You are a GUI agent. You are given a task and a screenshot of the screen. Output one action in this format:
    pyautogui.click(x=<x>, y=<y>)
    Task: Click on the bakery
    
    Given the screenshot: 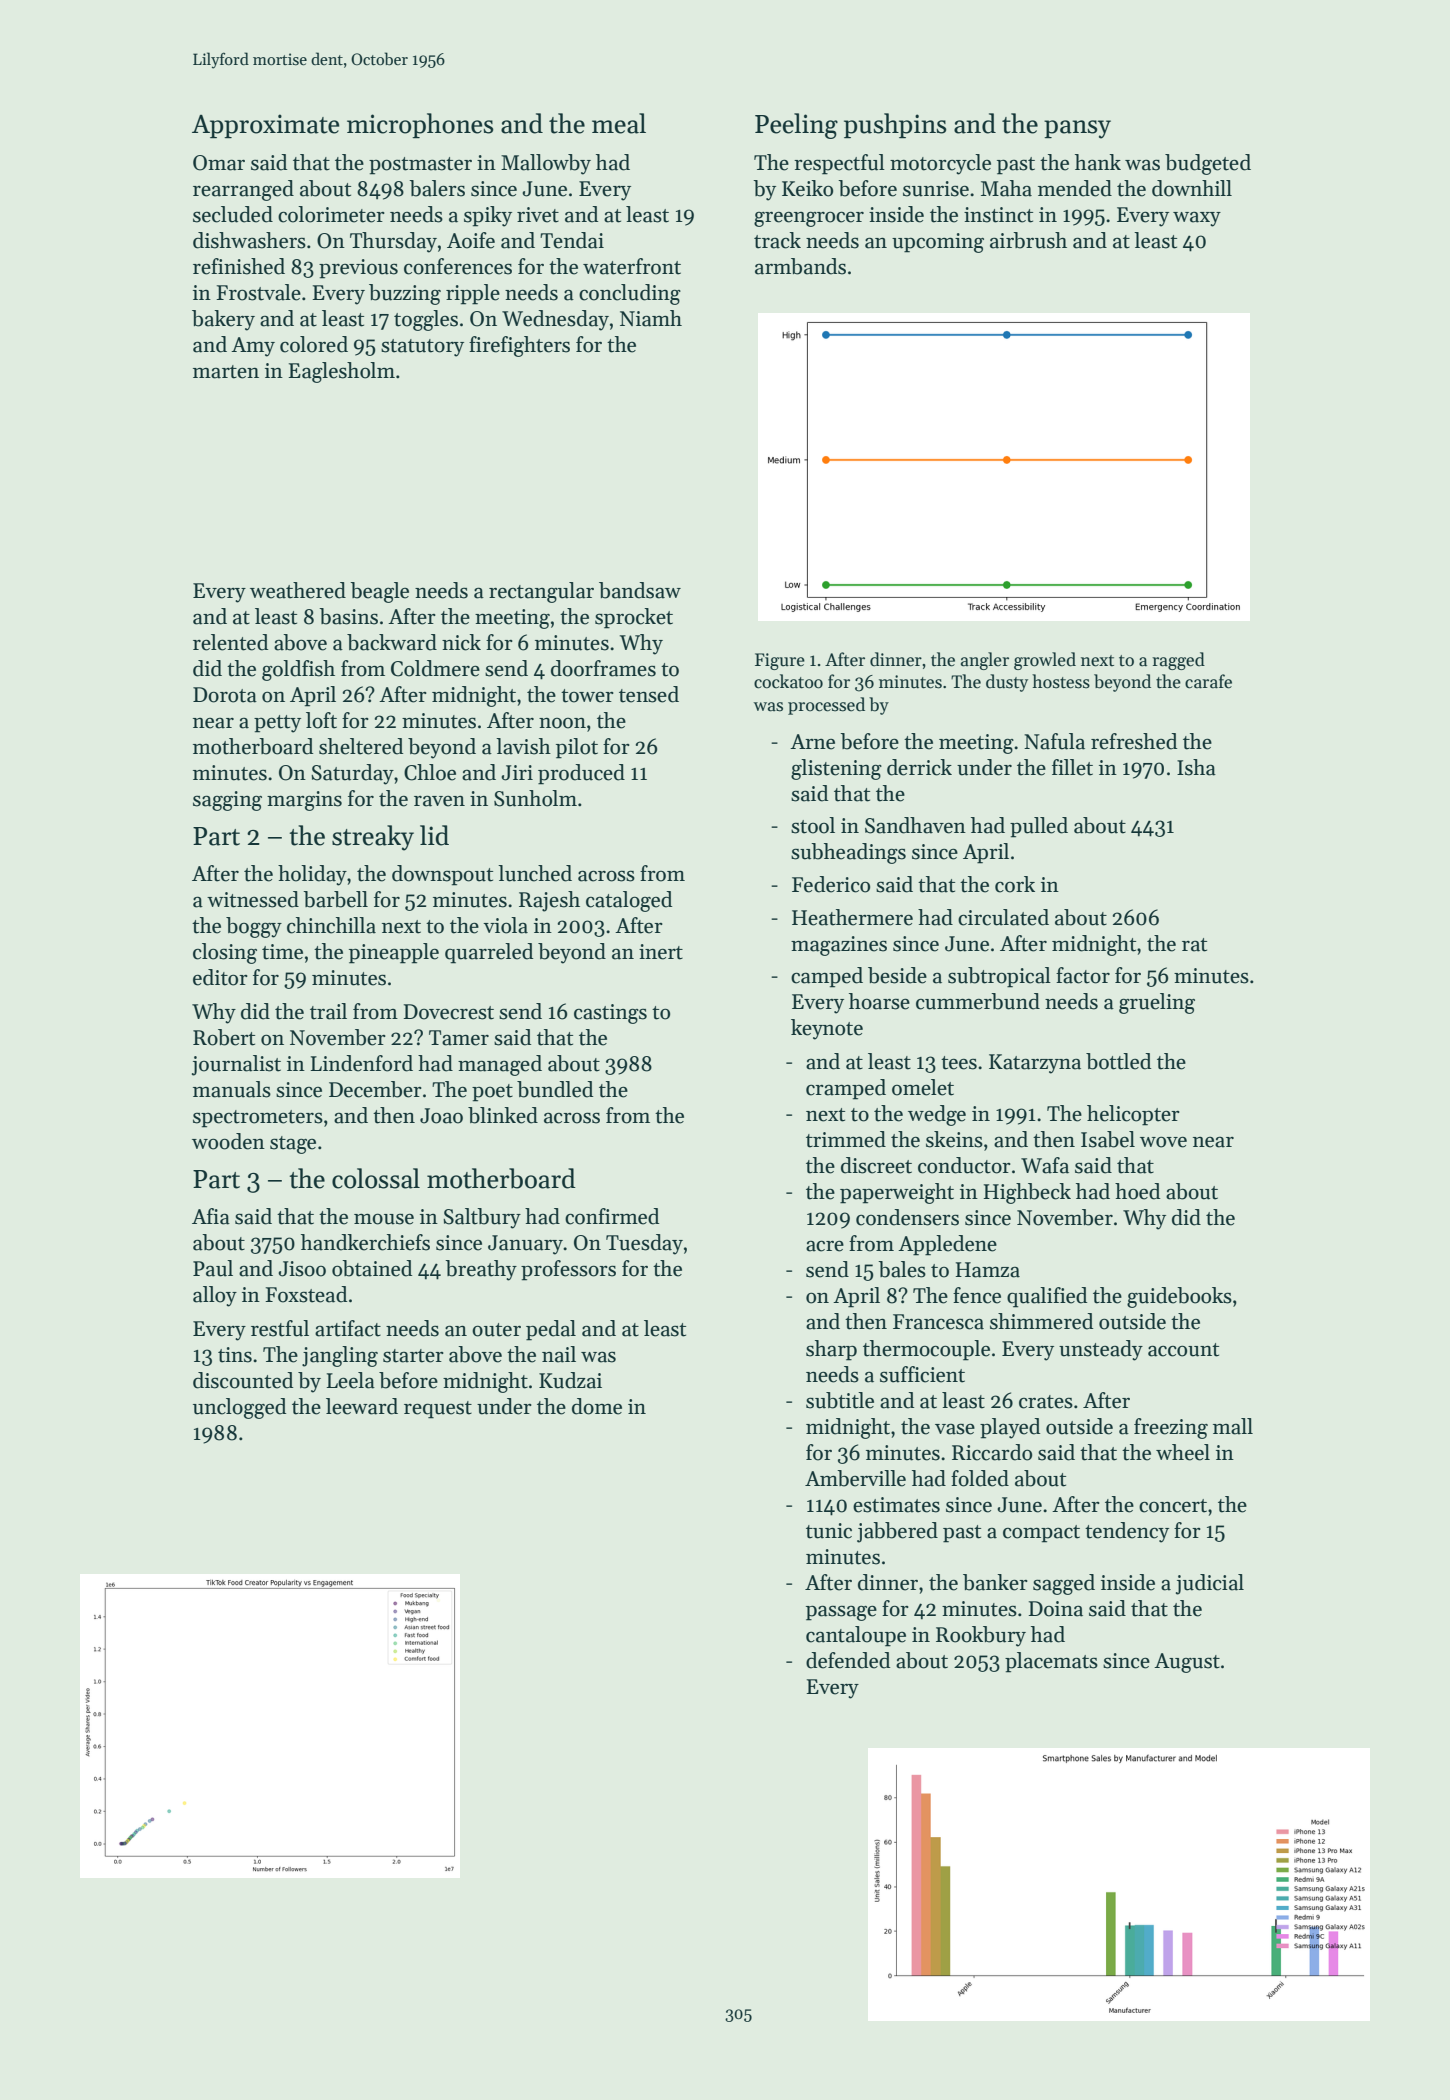 What is the action you would take?
    pyautogui.click(x=223, y=320)
